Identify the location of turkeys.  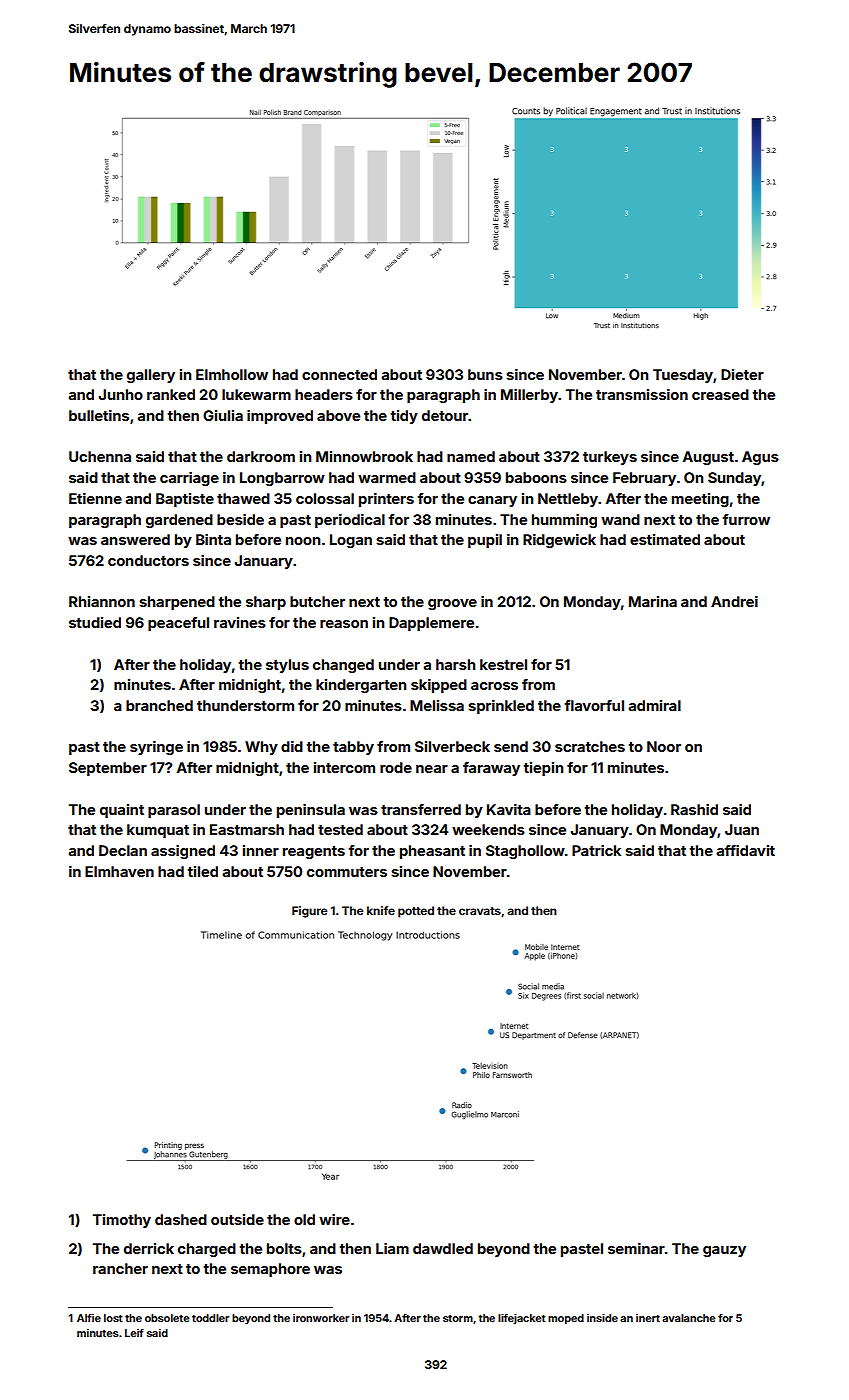
(610, 458).
